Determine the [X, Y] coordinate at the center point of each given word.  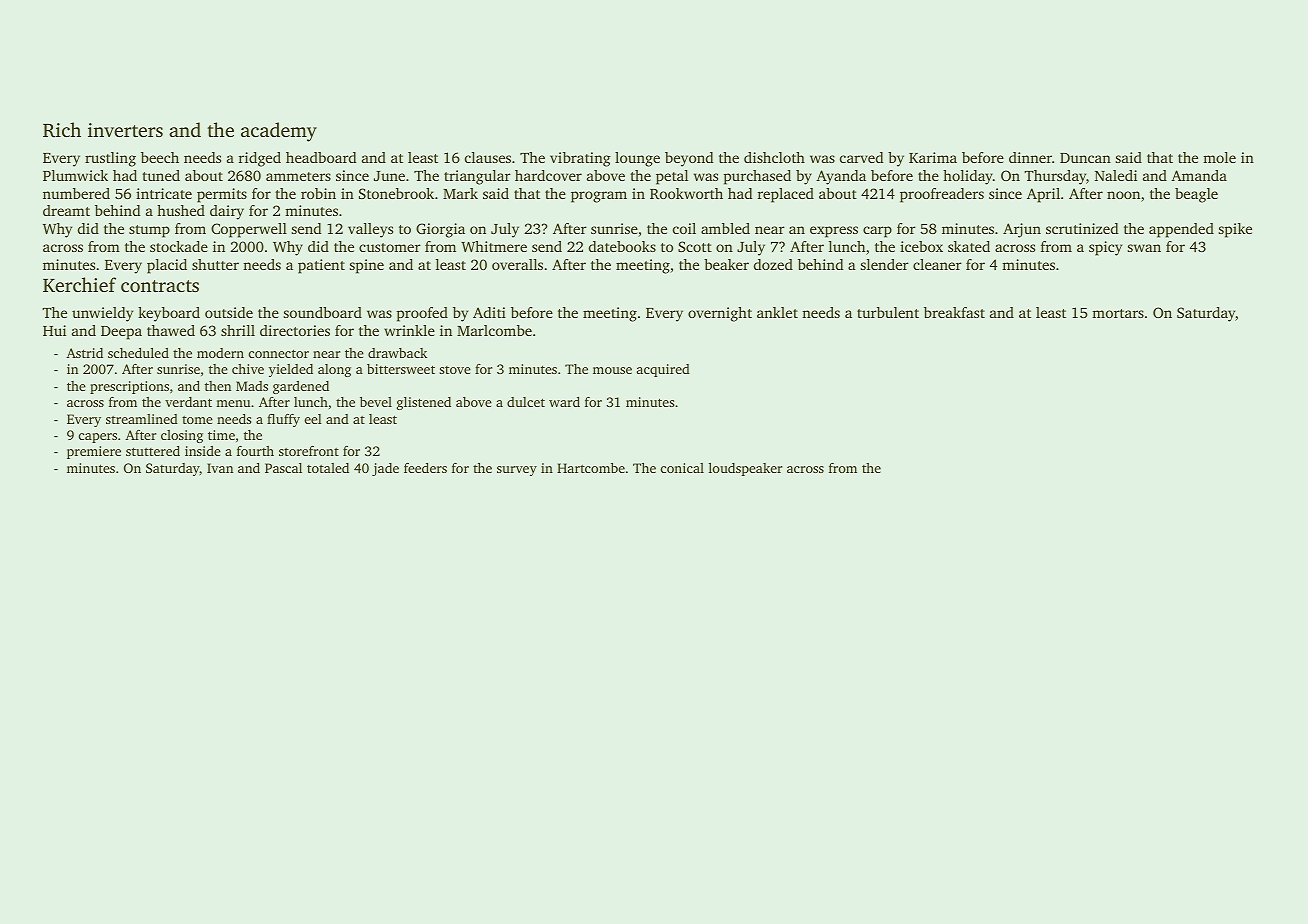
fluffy [283, 420]
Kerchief [79, 284]
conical [682, 468]
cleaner [937, 264]
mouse [612, 370]
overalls [517, 264]
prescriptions [129, 387]
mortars [1118, 313]
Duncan [1085, 158]
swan [1144, 248]
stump [149, 231]
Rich [62, 130]
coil [684, 228]
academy [279, 132]
